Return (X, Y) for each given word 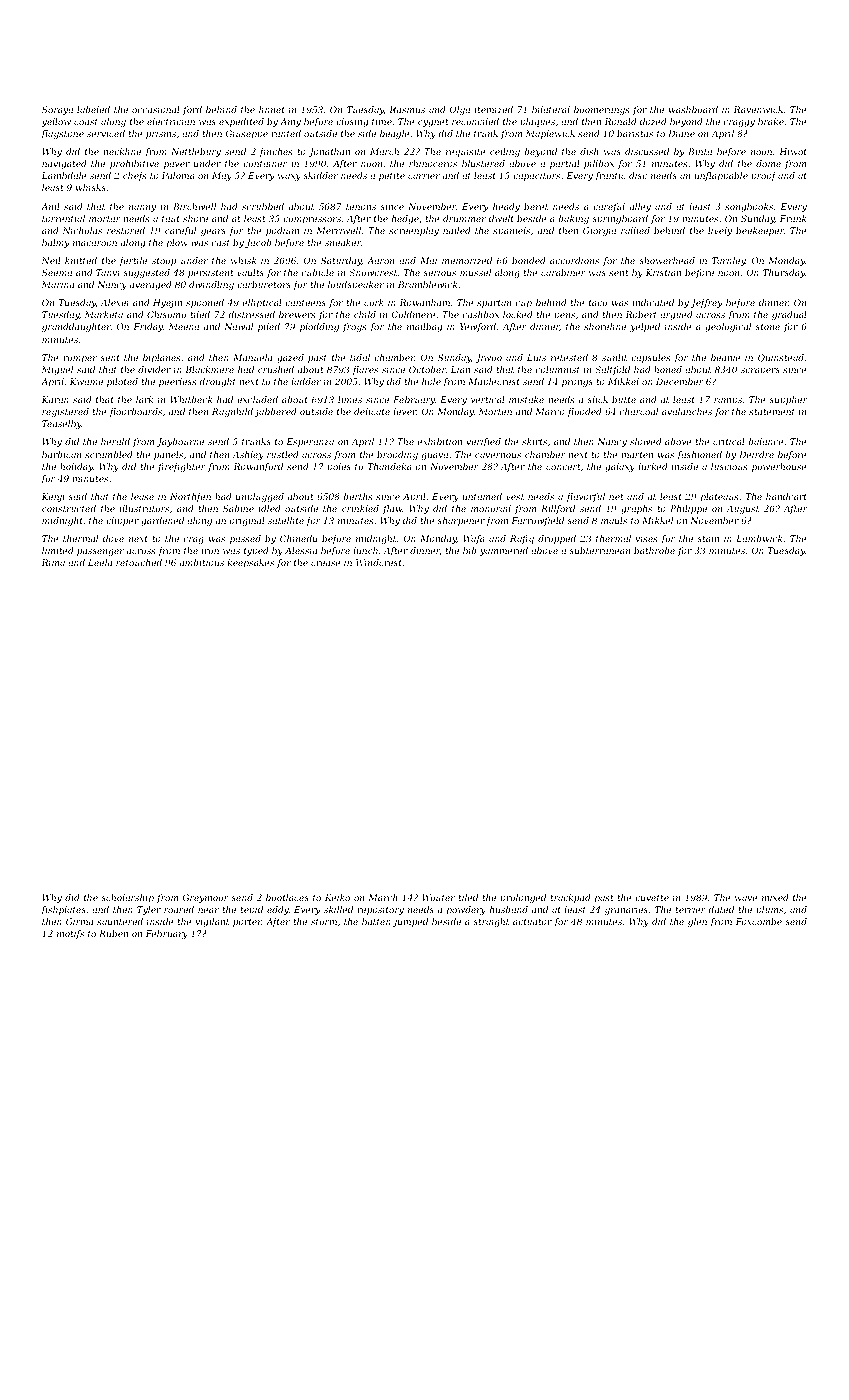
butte (624, 399)
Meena (184, 326)
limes (350, 399)
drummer (464, 218)
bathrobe (654, 550)
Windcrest (379, 562)
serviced (106, 133)
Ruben (113, 933)
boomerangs (602, 110)
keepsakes (250, 563)
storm (324, 922)
